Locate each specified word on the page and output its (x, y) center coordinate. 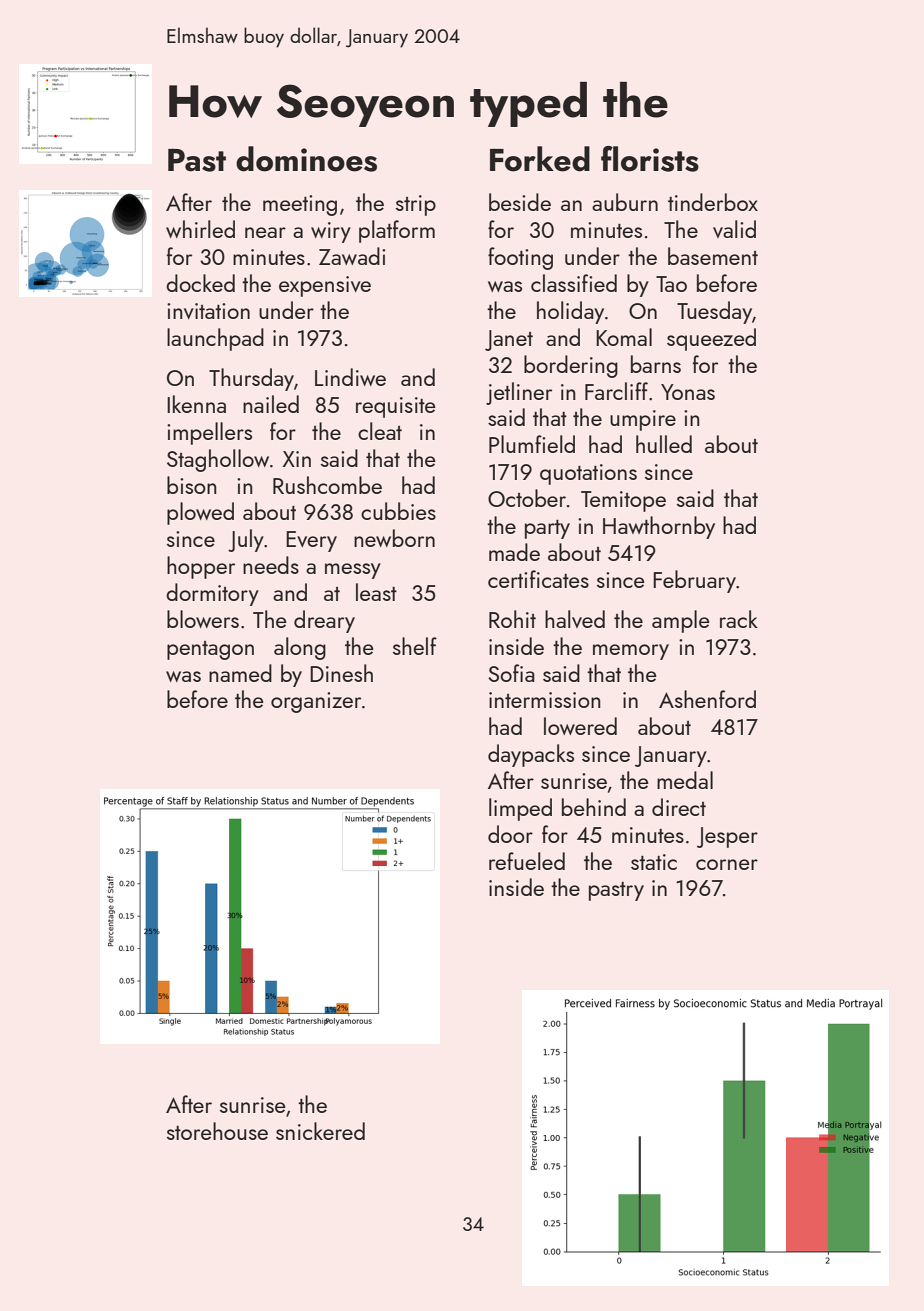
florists (650, 159)
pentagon (210, 650)
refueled (527, 861)
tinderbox (713, 202)
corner (727, 864)
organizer (316, 702)
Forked (540, 159)
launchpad (215, 339)
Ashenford (707, 699)
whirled (200, 229)
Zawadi (352, 256)
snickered (320, 1131)
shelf (415, 646)
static (654, 862)
